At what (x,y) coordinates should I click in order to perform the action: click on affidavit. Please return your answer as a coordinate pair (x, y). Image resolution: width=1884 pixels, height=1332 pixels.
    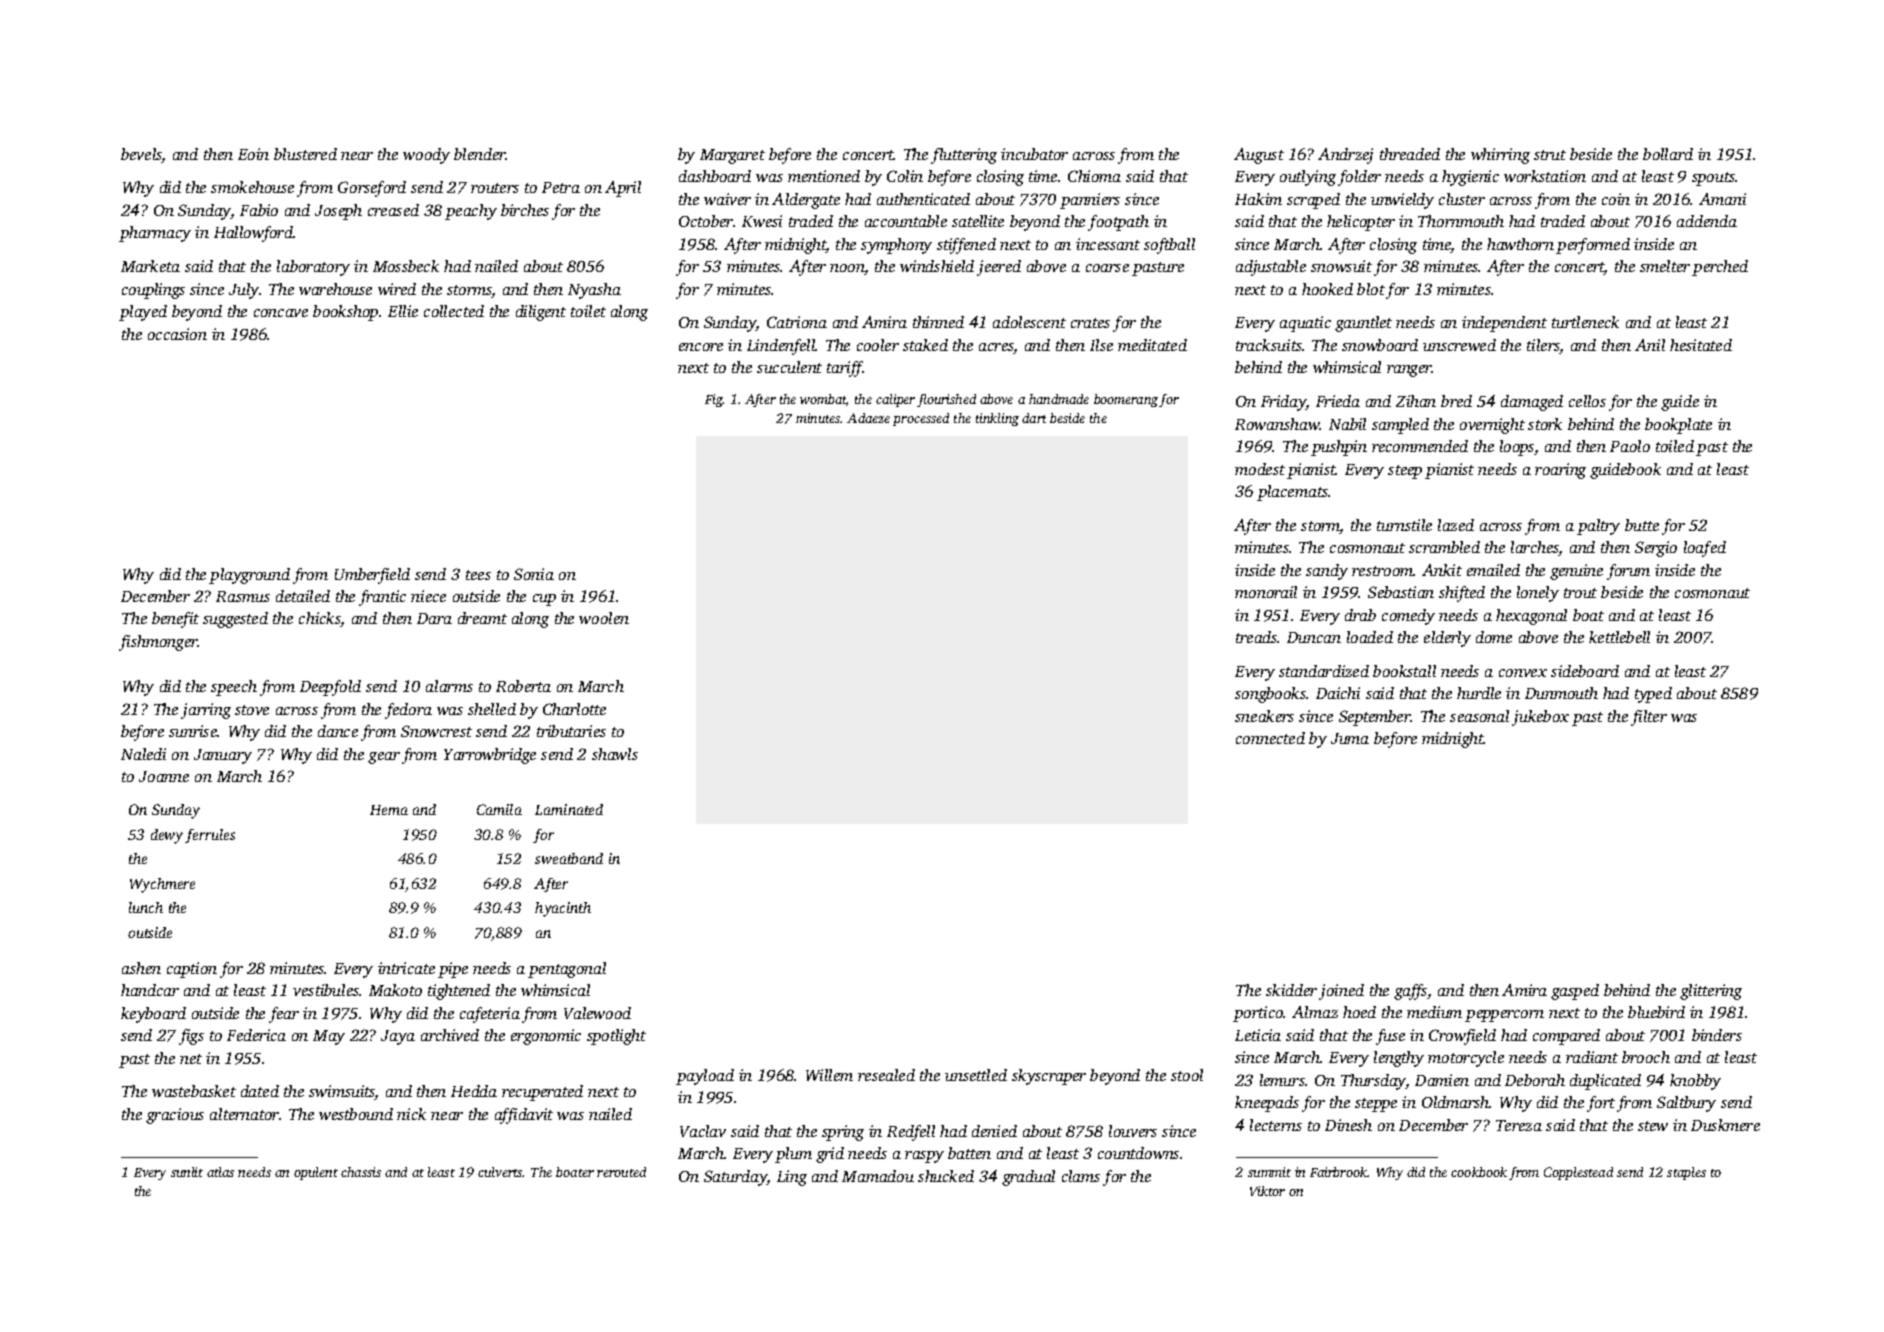
    Looking at the image, I should click on (524, 1116).
